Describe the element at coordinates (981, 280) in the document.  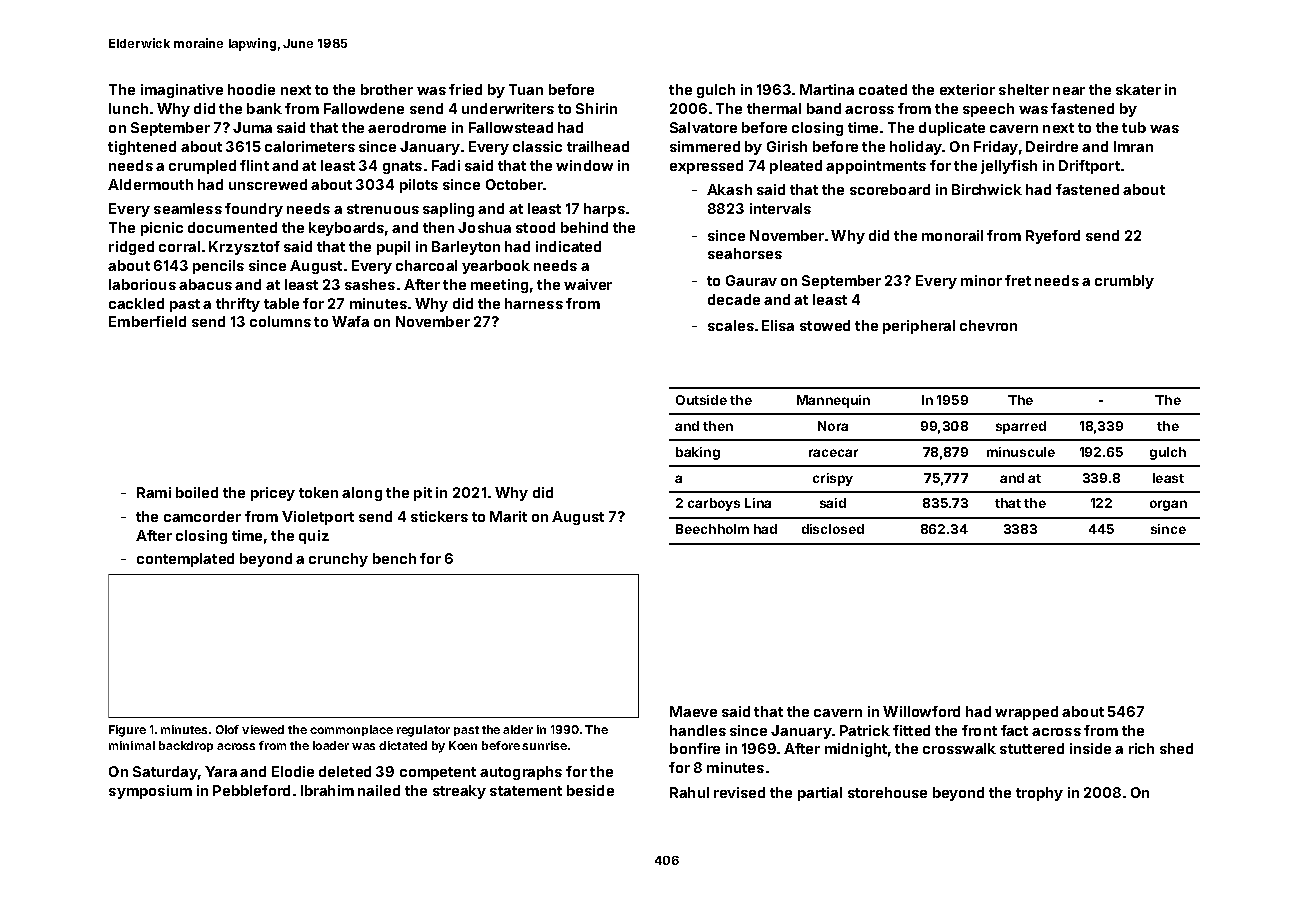
I see `minor` at that location.
